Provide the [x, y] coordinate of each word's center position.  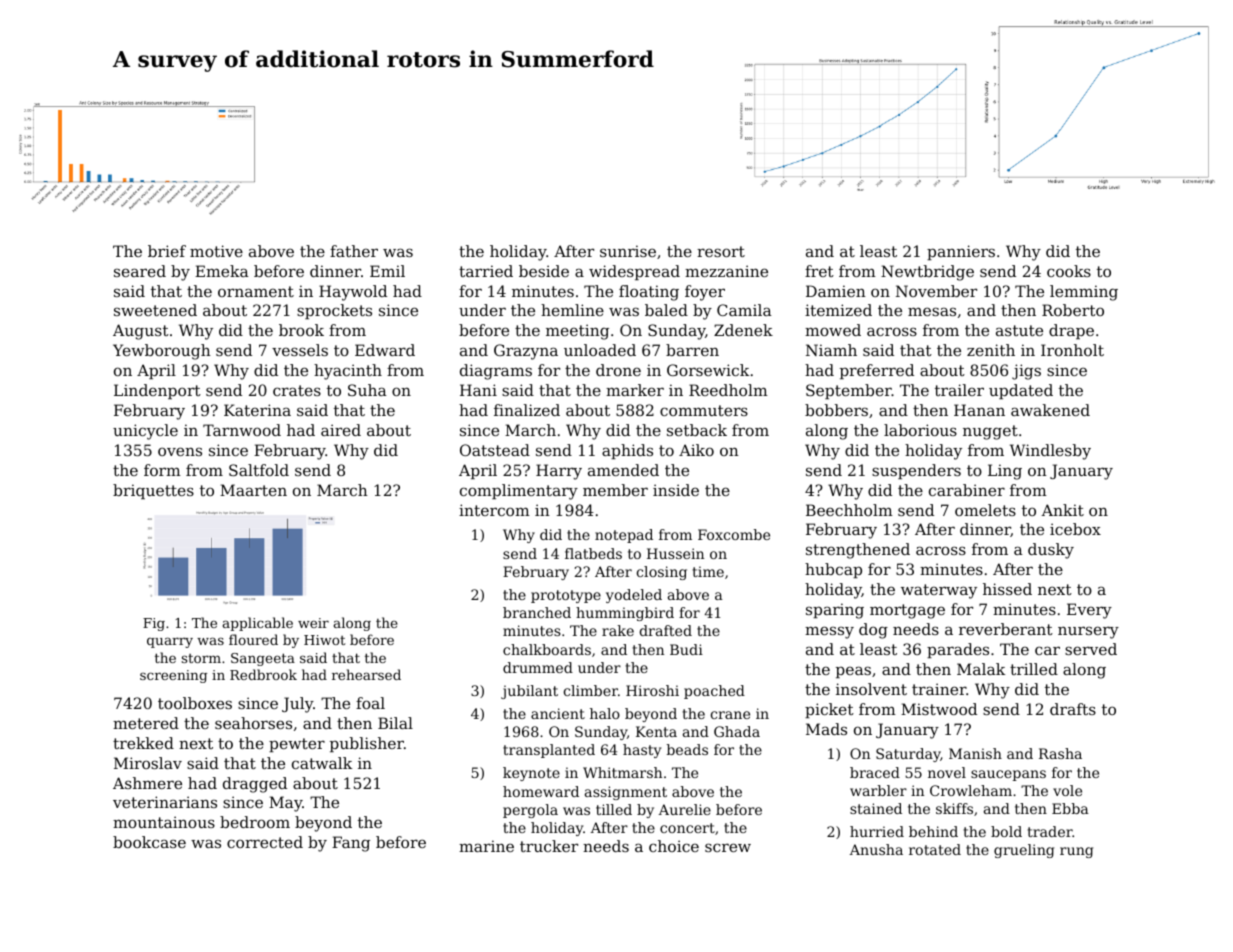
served [1091, 649]
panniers [961, 252]
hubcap [833, 570]
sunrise [628, 251]
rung [1076, 852]
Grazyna [526, 352]
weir [313, 623]
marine [486, 846]
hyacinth [348, 372]
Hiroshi [652, 690]
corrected [265, 842]
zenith [991, 350]
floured [253, 639]
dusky [1051, 551]
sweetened [155, 310]
